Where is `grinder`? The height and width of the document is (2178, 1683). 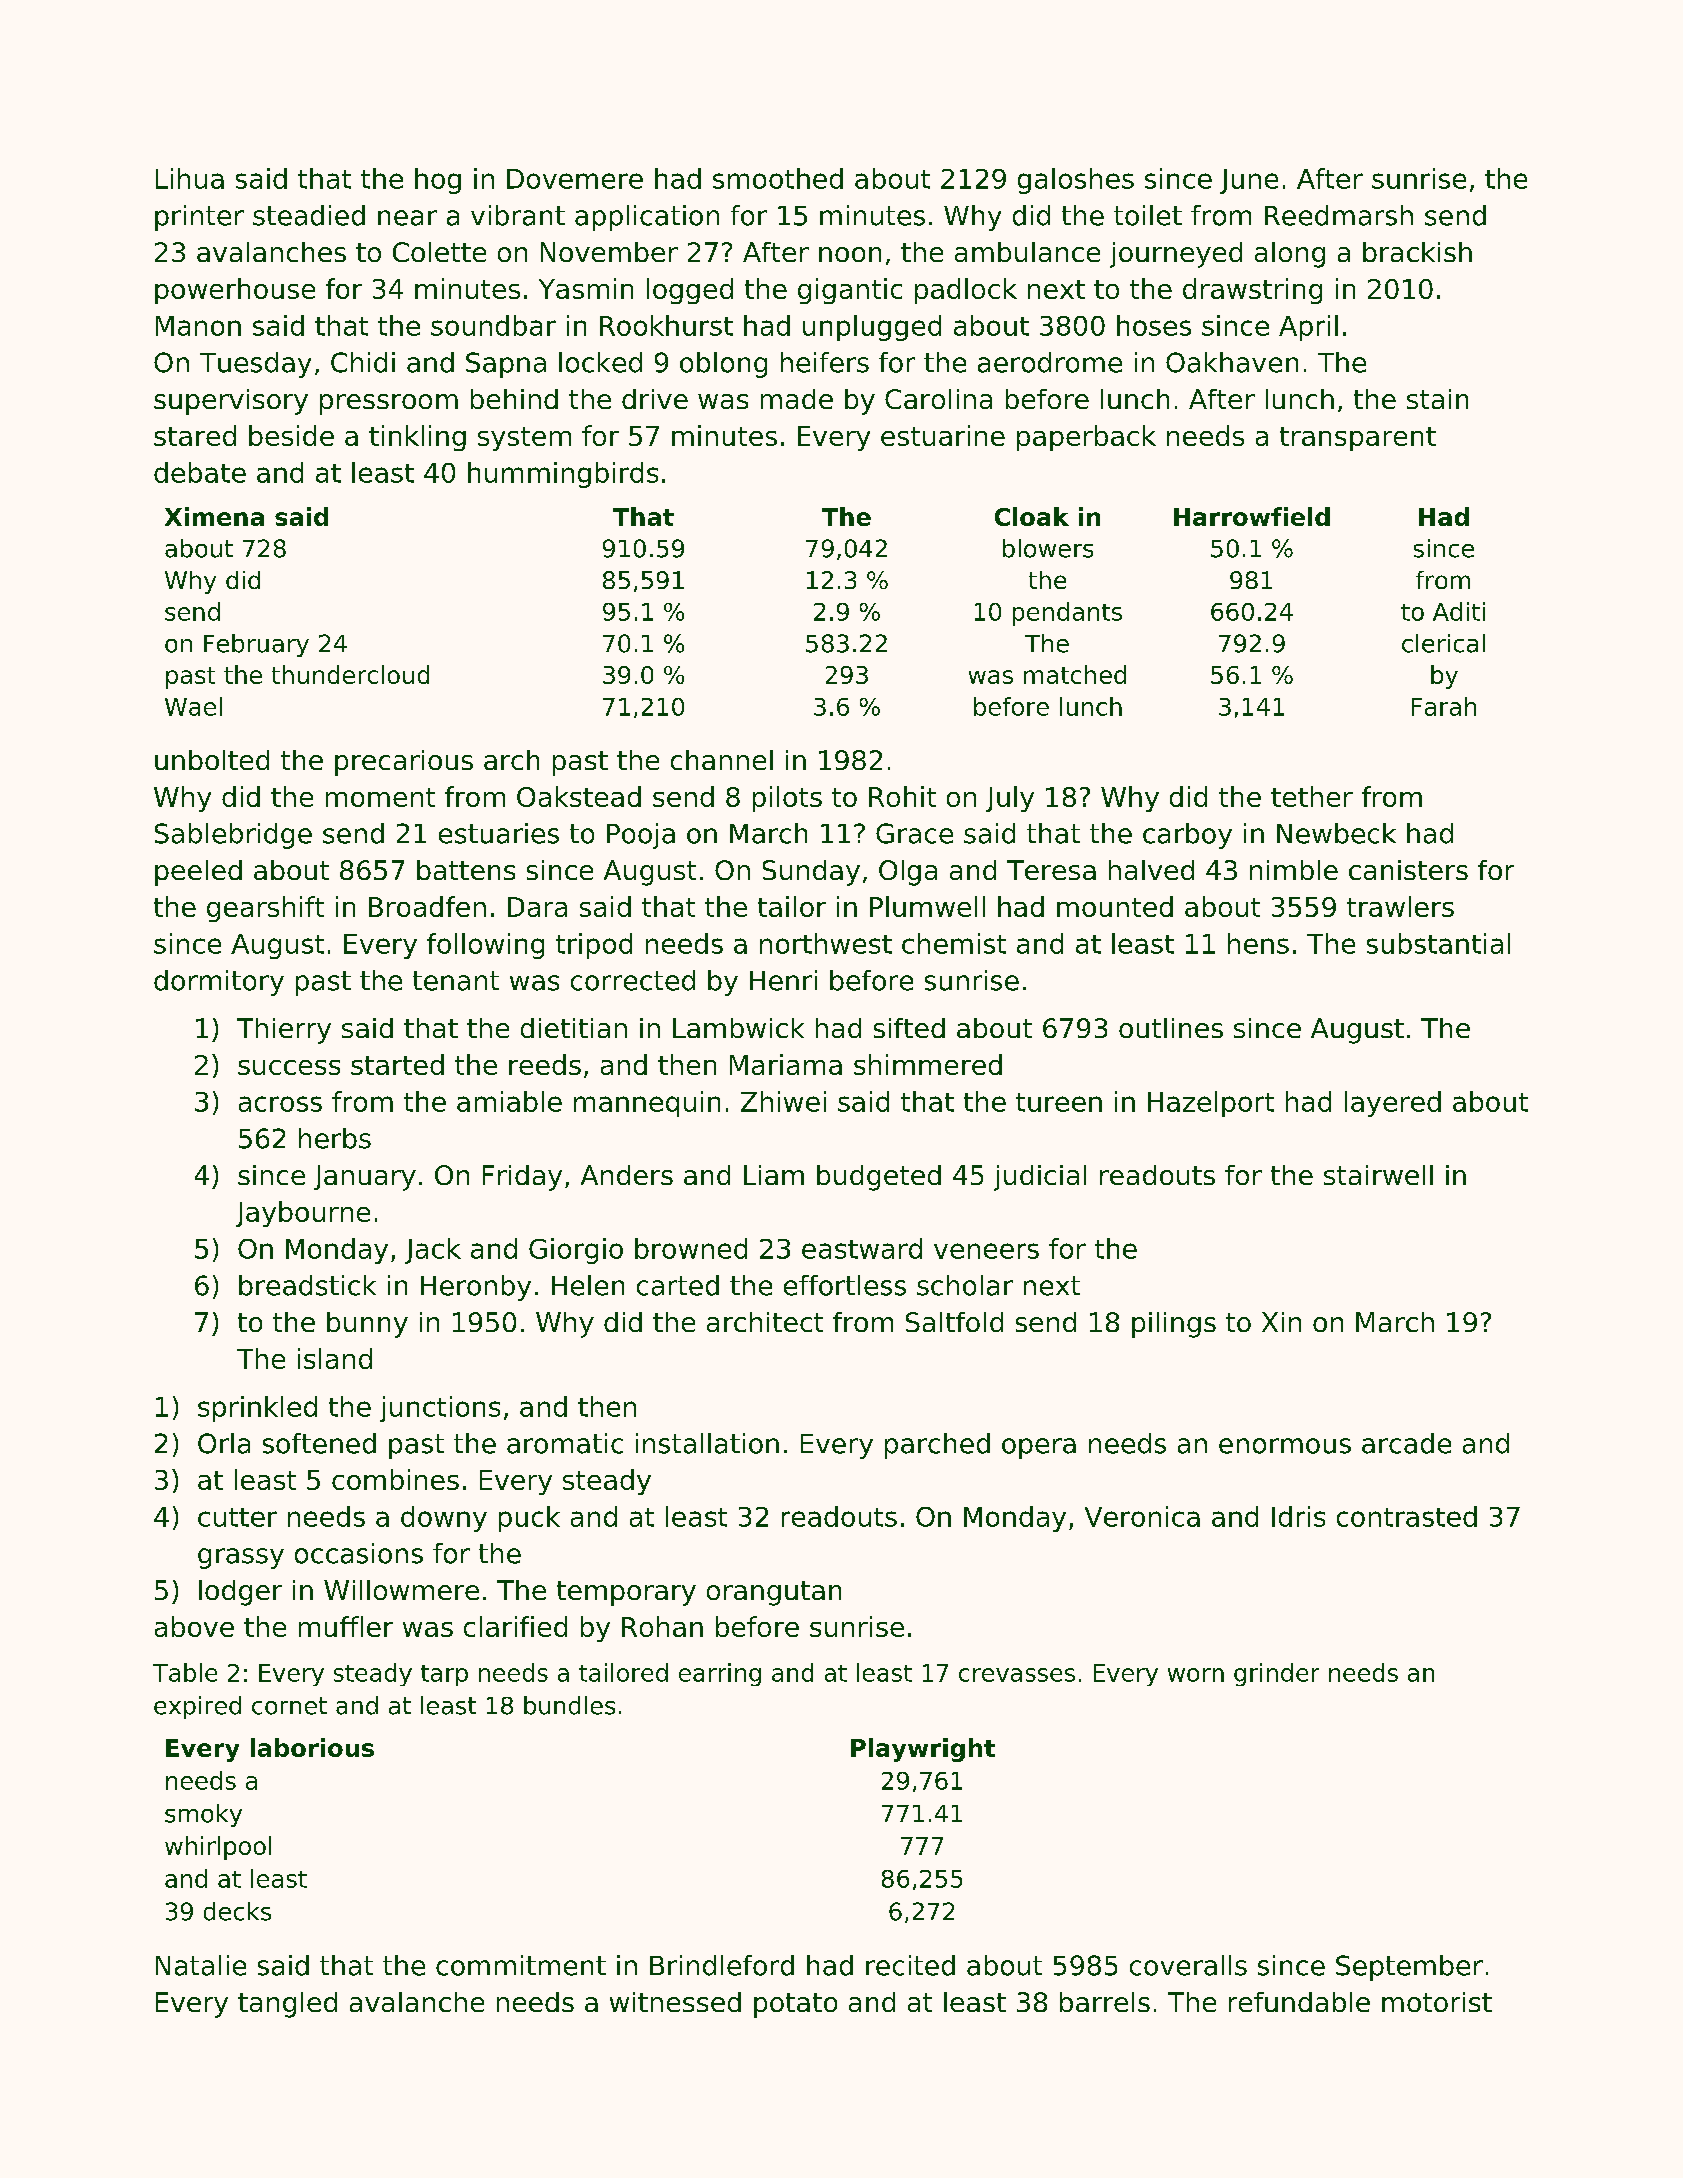 grinder is located at coordinates (1276, 1674).
